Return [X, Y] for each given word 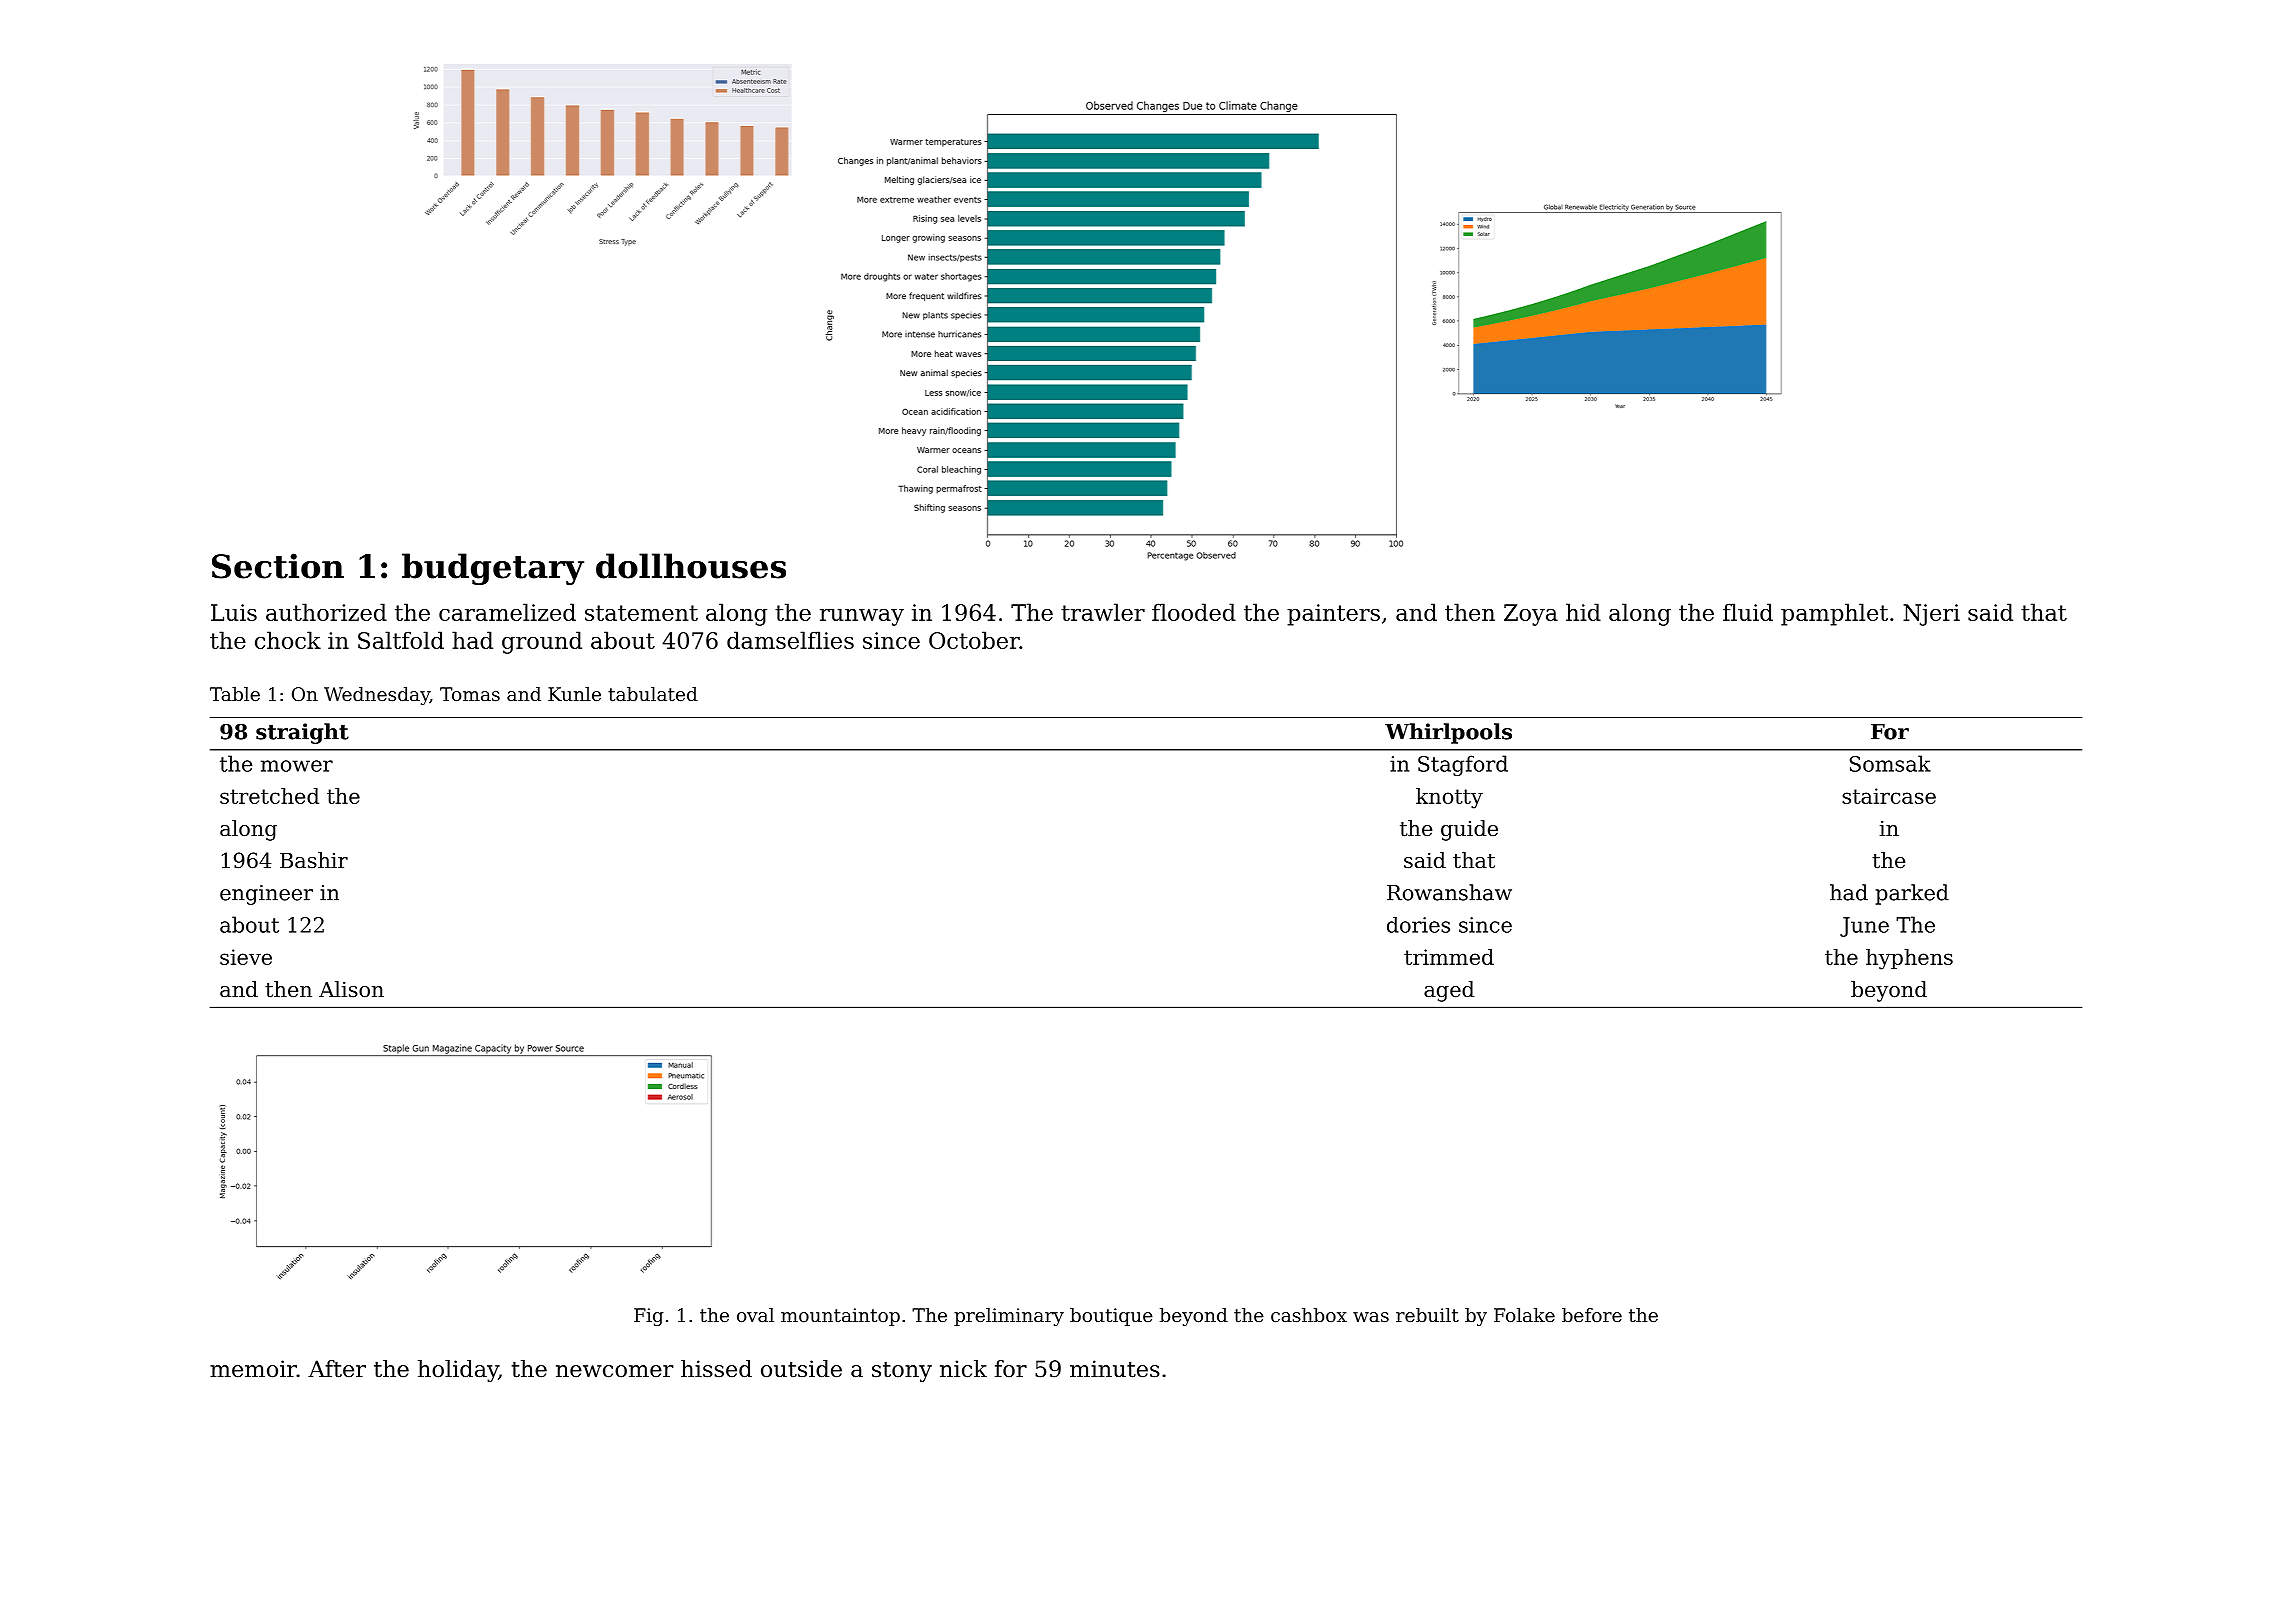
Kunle [574, 694]
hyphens [1909, 959]
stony [902, 1371]
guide [1469, 830]
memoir [253, 1369]
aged [1449, 991]
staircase [1889, 796]
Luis [234, 612]
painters [1333, 615]
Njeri [1931, 615]
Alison [351, 989]
